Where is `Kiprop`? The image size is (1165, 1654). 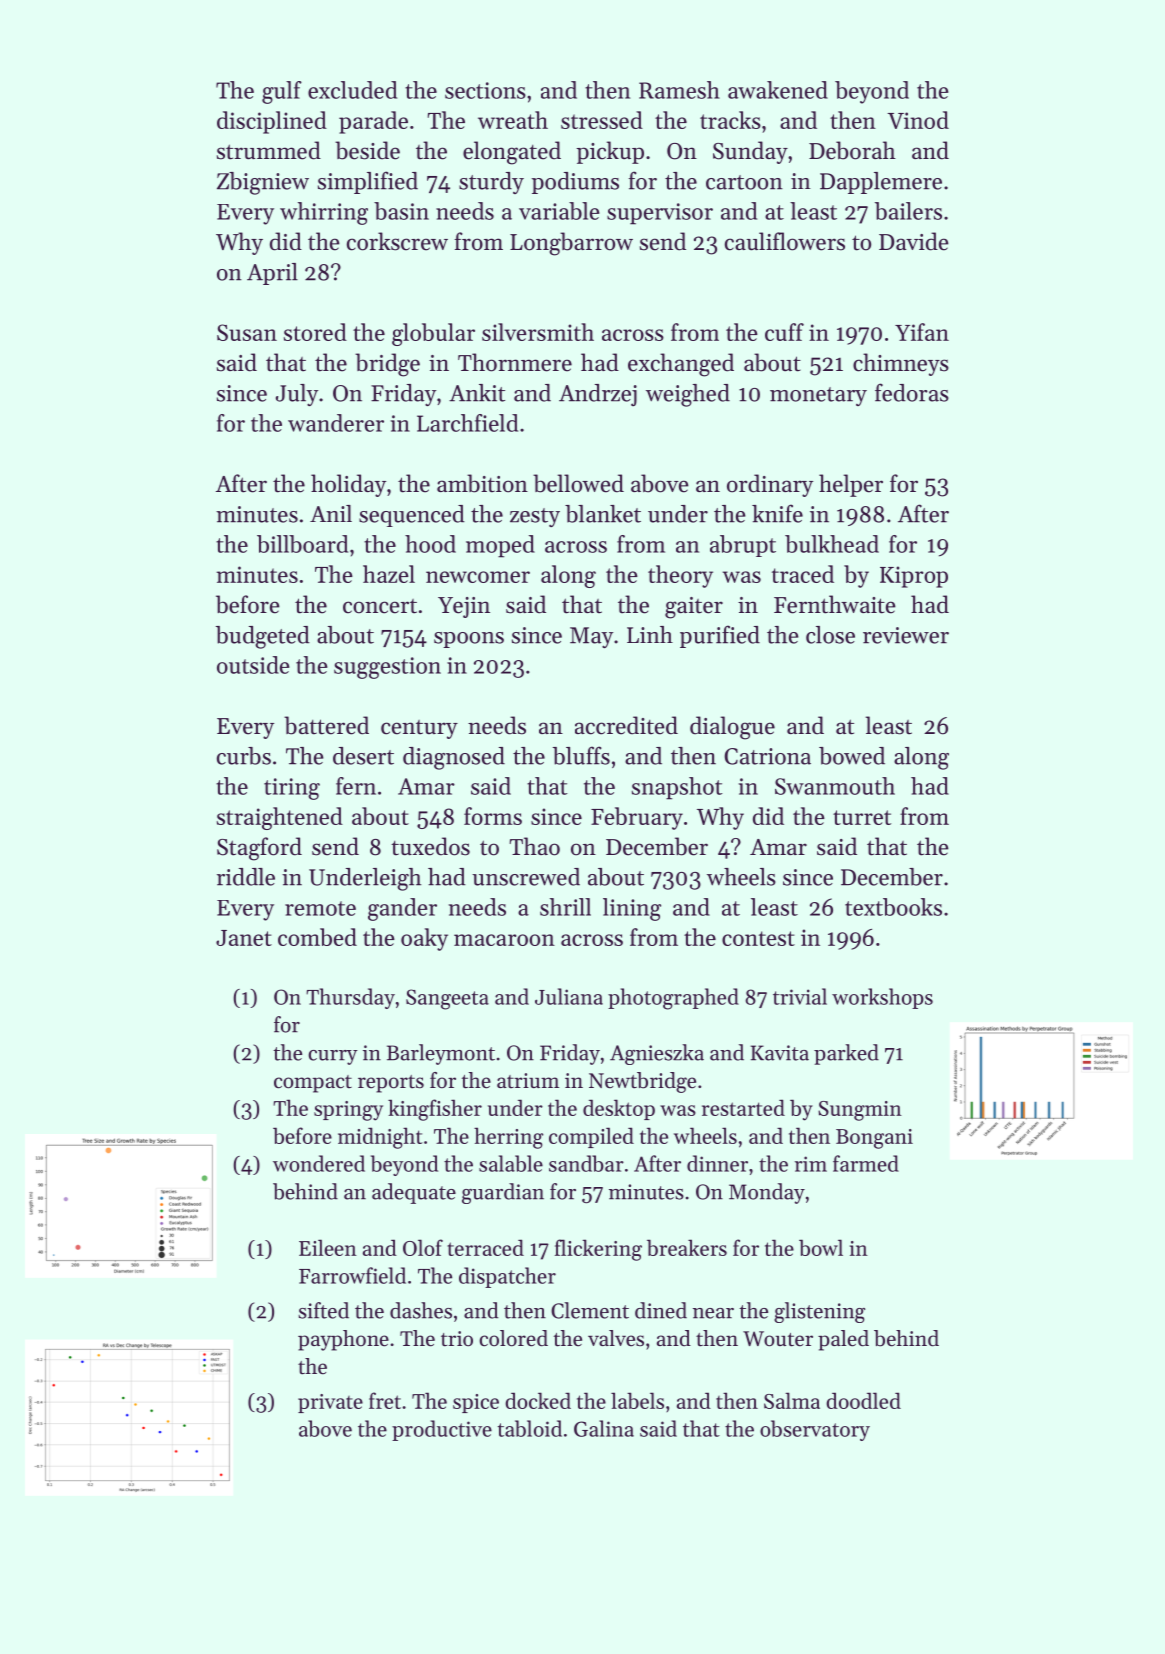 Kiprop is located at coordinates (914, 577).
